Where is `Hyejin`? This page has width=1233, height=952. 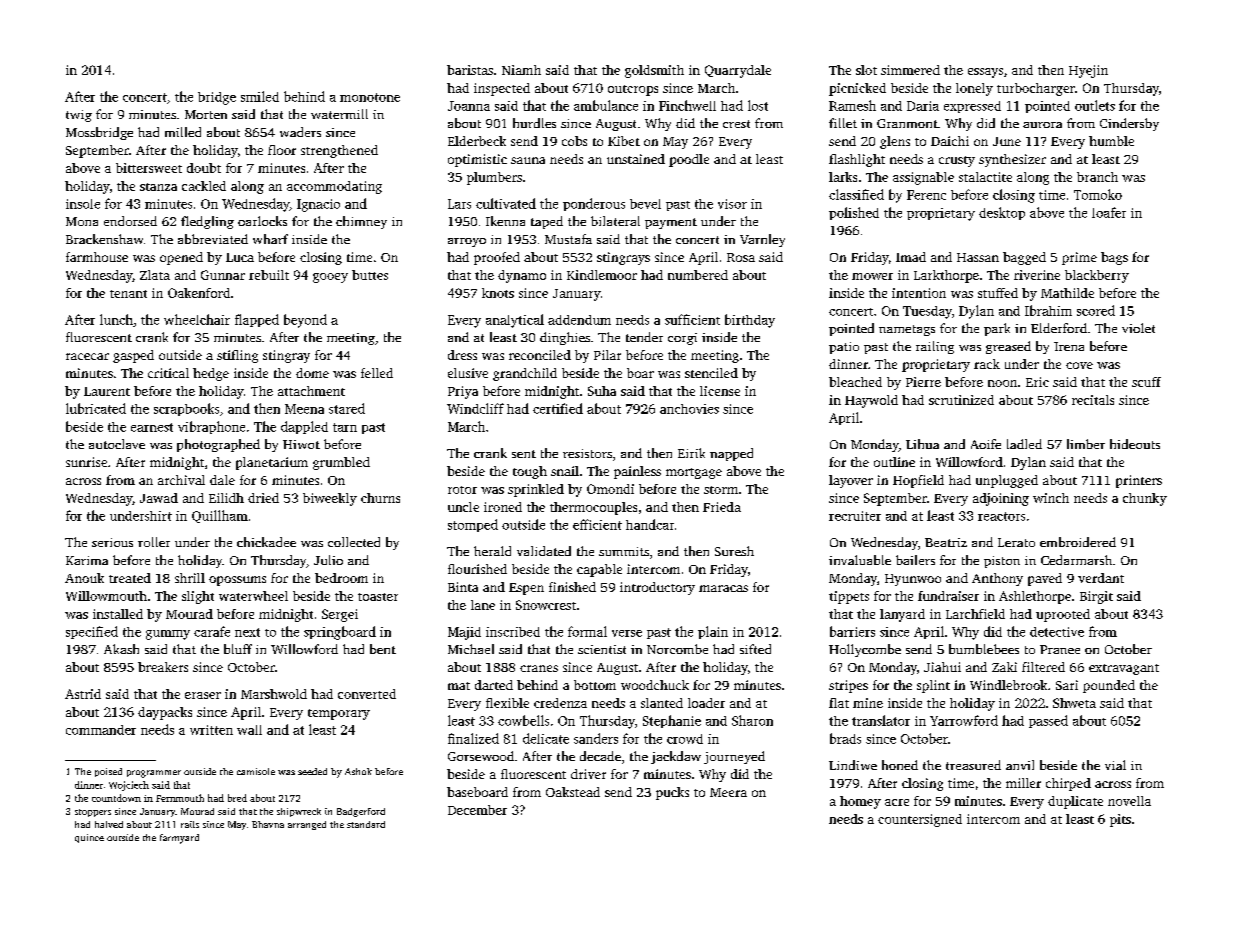
Hyejin is located at coordinates (1088, 71).
